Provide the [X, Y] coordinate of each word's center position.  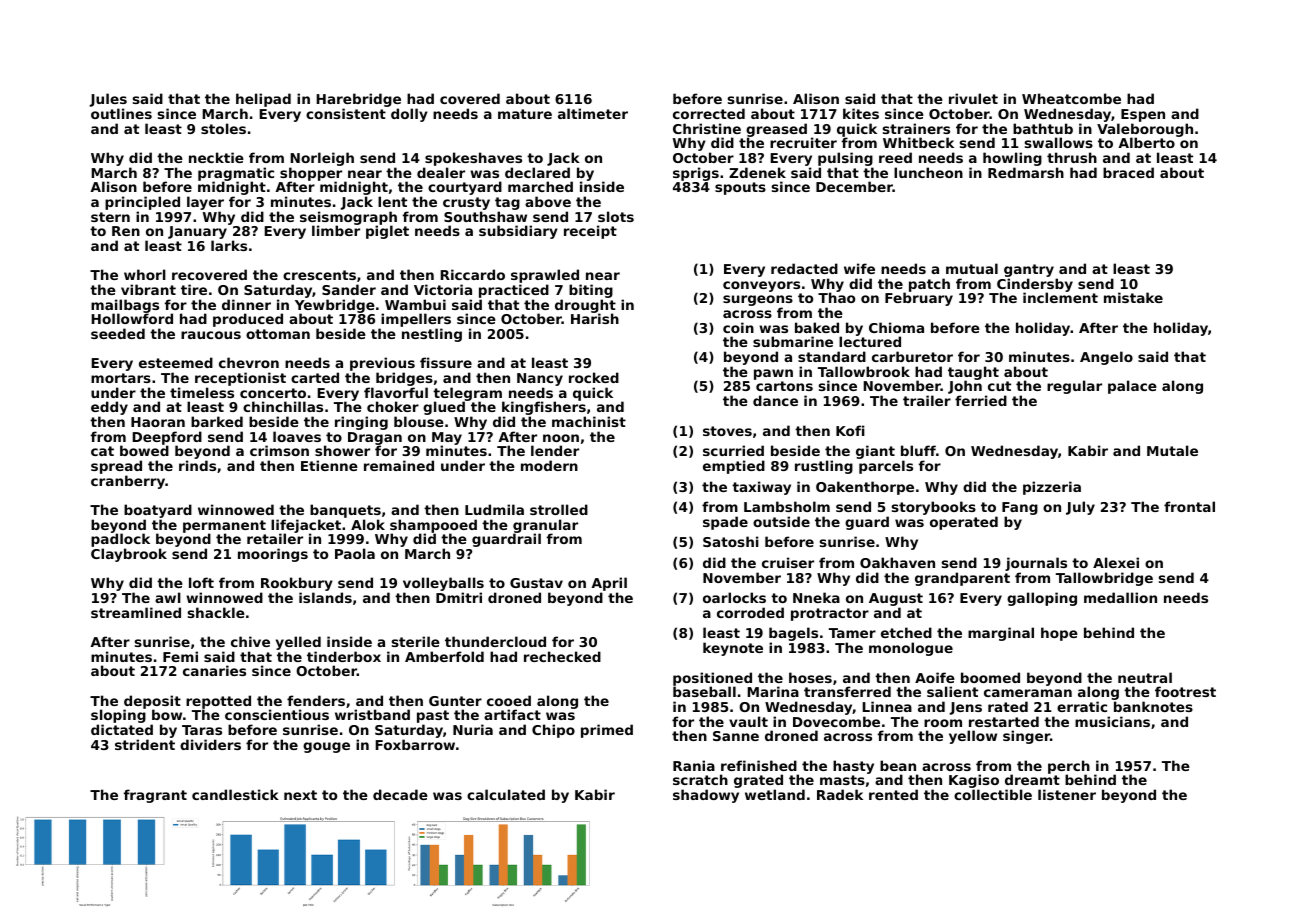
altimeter [593, 113]
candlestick [235, 794]
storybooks [934, 508]
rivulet [973, 98]
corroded [750, 612]
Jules [108, 100]
